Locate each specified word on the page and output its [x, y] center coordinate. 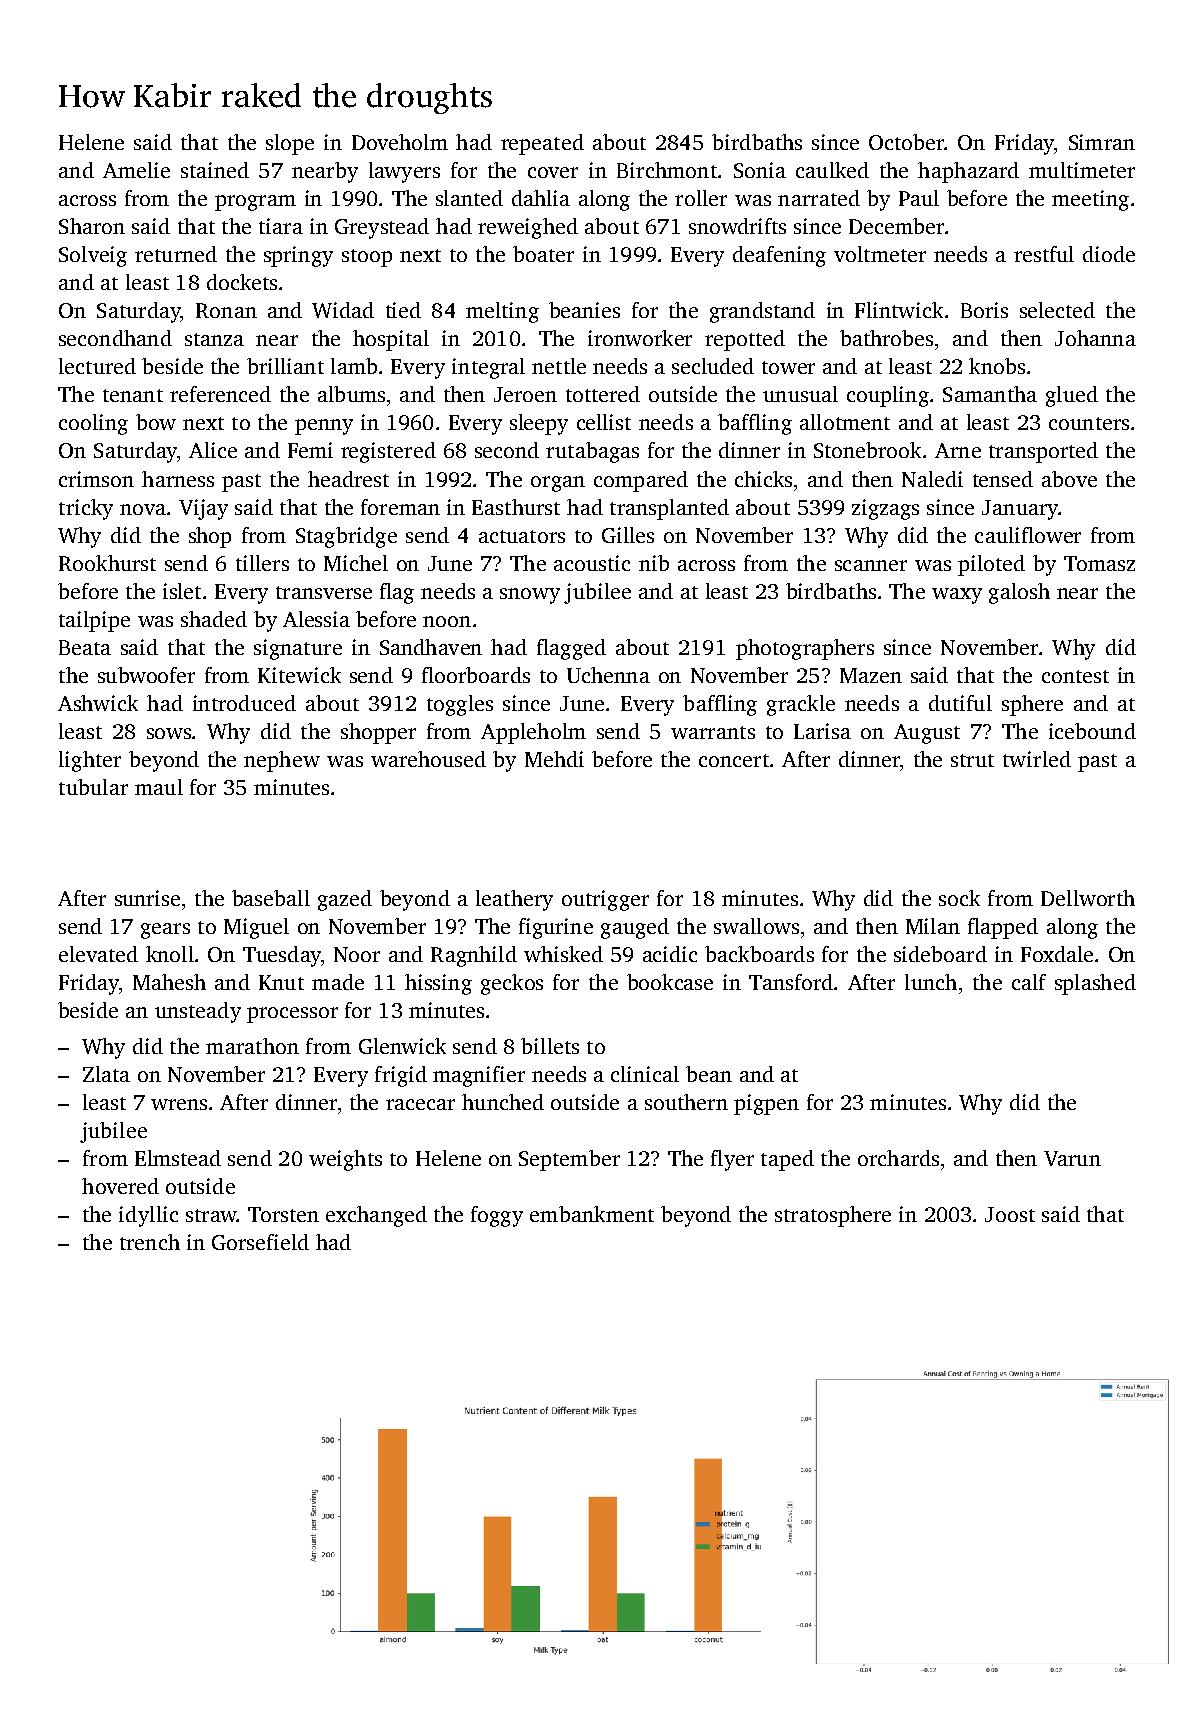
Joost [1010, 1214]
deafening [779, 256]
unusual [800, 394]
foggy [497, 1216]
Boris [984, 310]
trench [150, 1242]
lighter [90, 761]
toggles [460, 705]
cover [553, 172]
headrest [348, 479]
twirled [1037, 759]
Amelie [136, 170]
